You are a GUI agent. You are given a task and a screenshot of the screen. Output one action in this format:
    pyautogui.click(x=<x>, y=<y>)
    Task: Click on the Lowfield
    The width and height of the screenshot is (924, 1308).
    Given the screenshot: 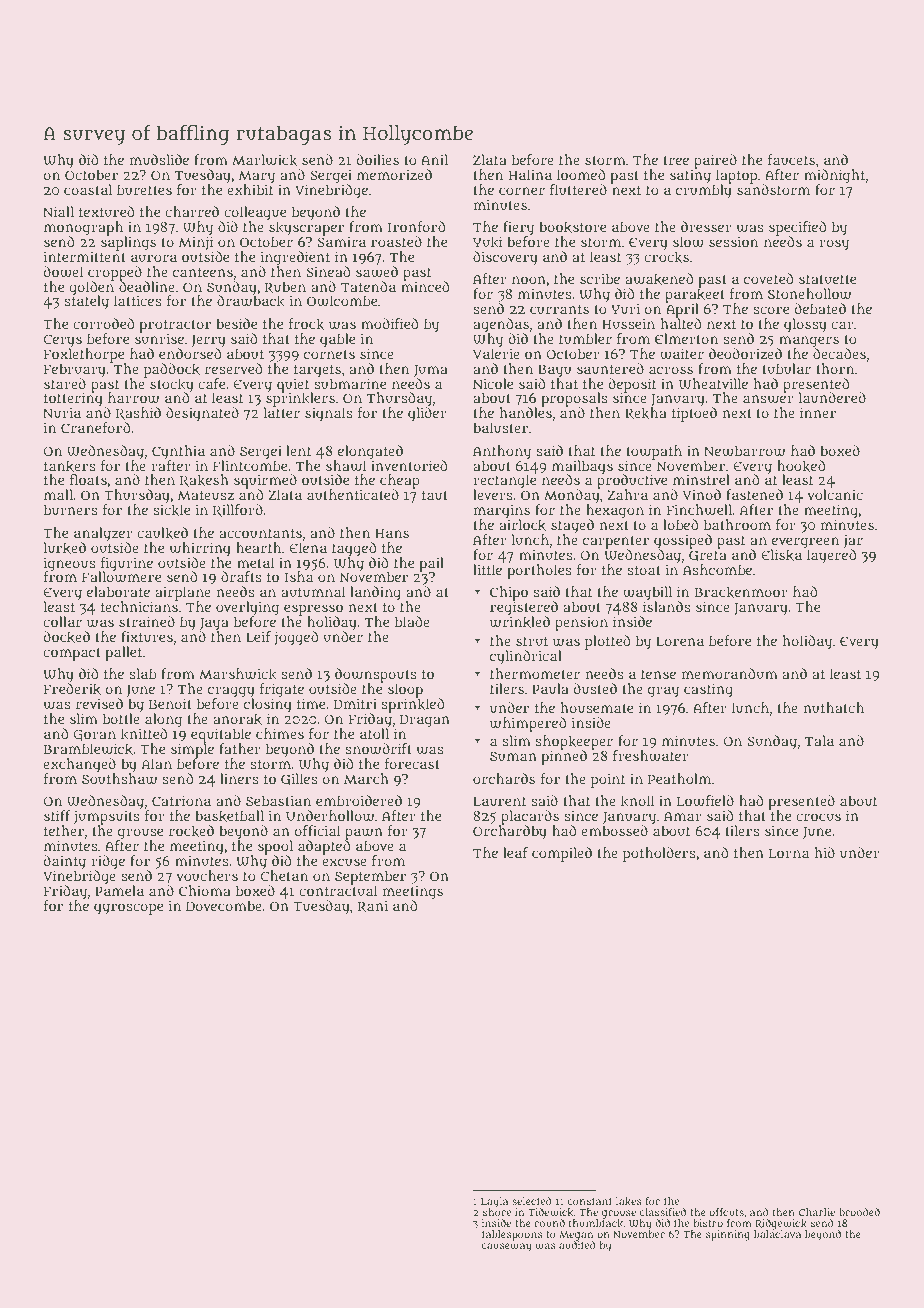 What is the action you would take?
    pyautogui.click(x=705, y=801)
